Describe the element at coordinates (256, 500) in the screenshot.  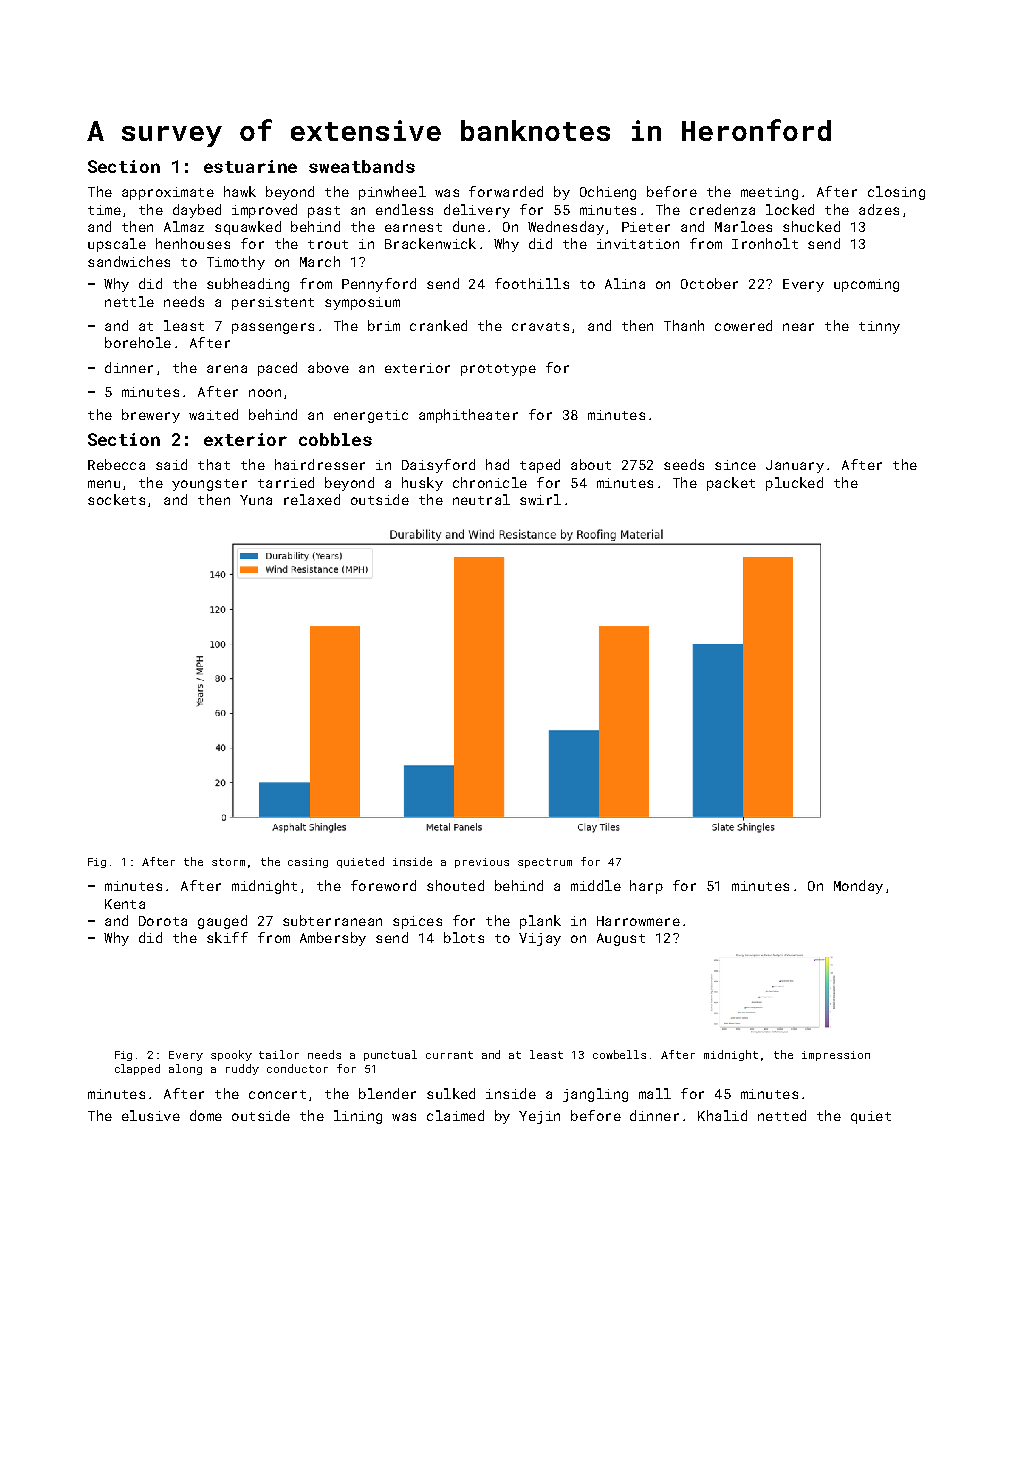
I see `Yuna` at that location.
